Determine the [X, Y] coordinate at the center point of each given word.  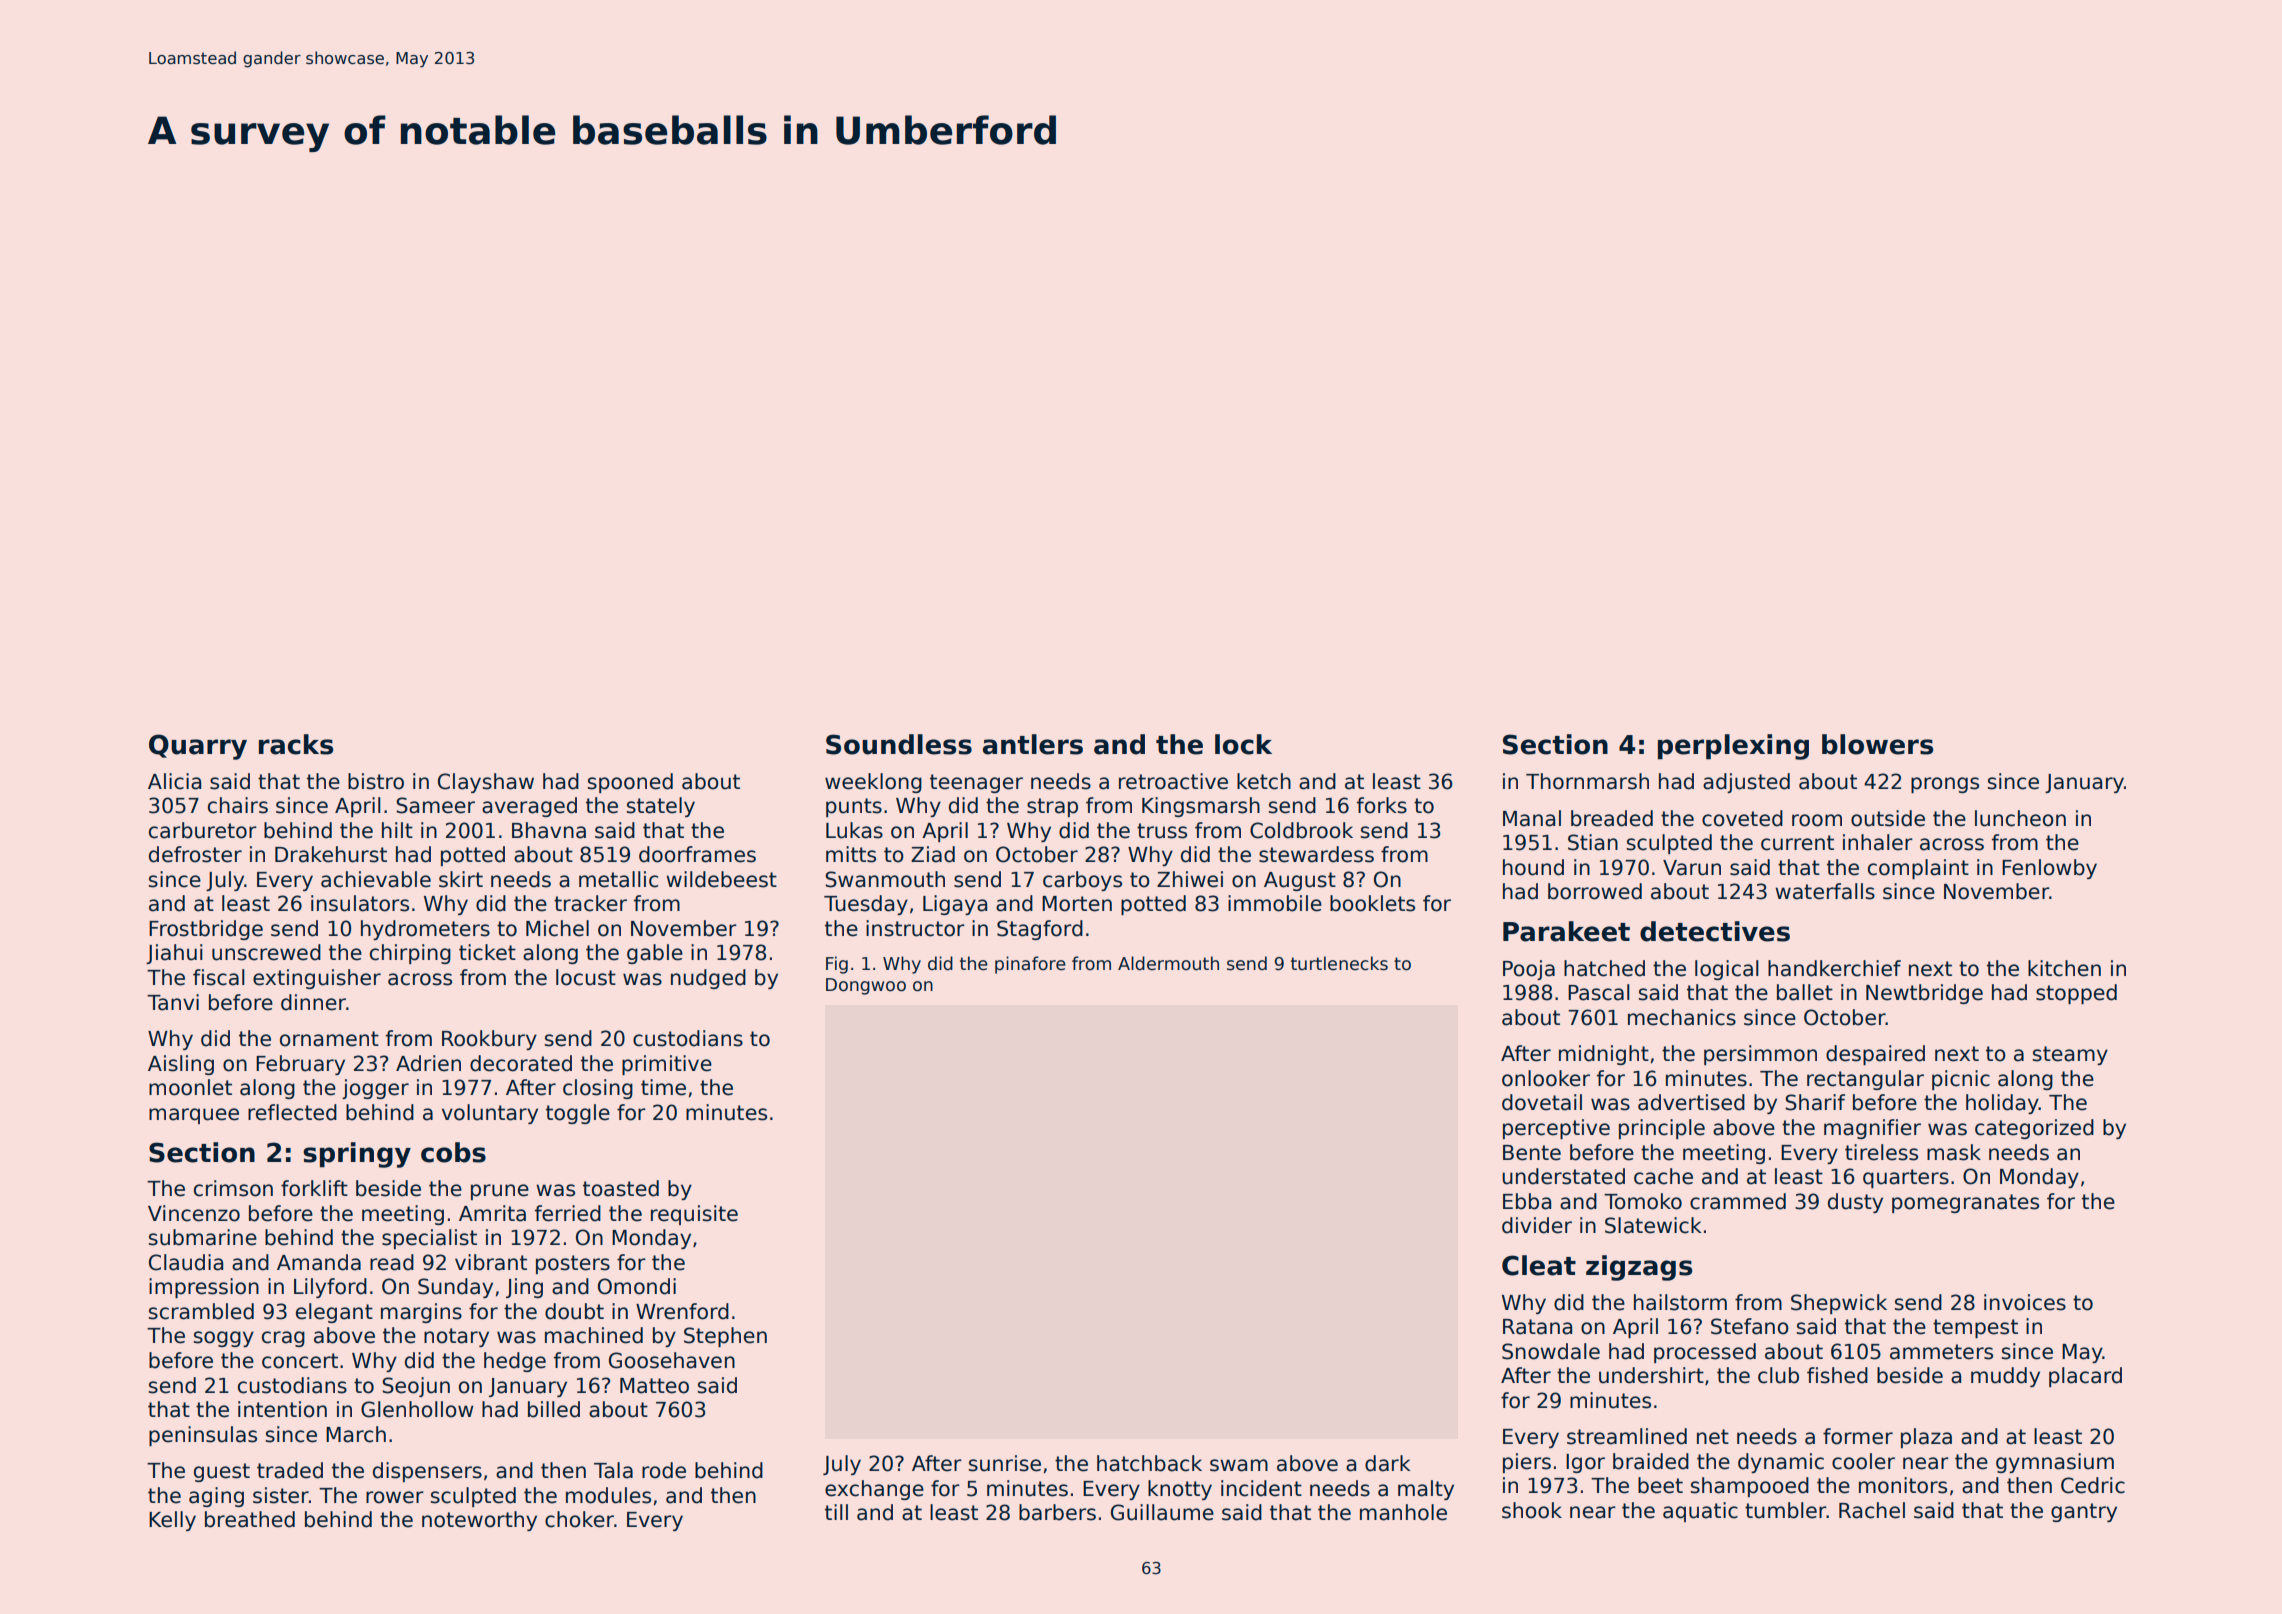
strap [1052, 807]
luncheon [2020, 818]
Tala [613, 1470]
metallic [618, 879]
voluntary [490, 1114]
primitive [667, 1065]
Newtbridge [1924, 994]
